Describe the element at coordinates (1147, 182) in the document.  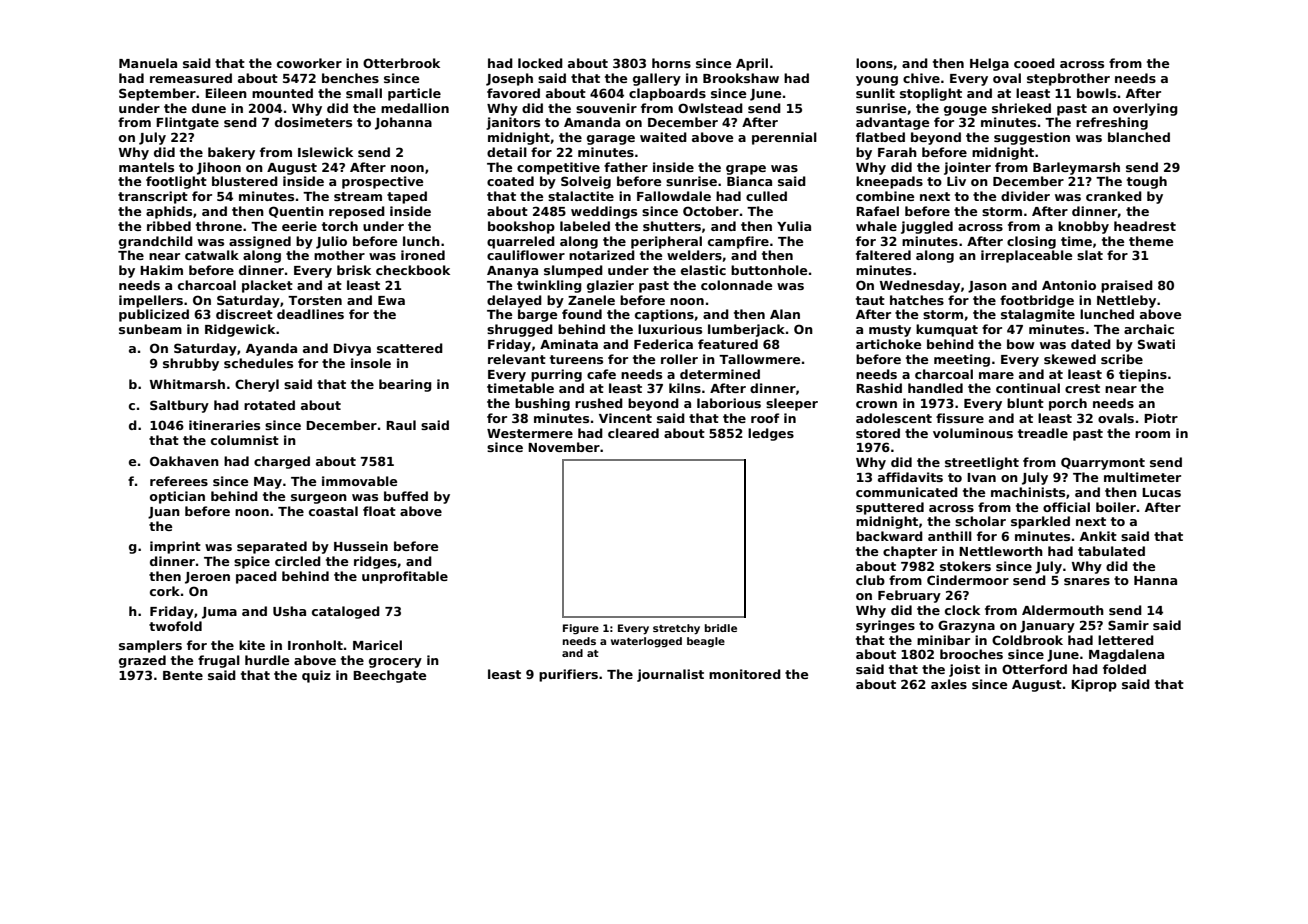
I see `tough` at that location.
